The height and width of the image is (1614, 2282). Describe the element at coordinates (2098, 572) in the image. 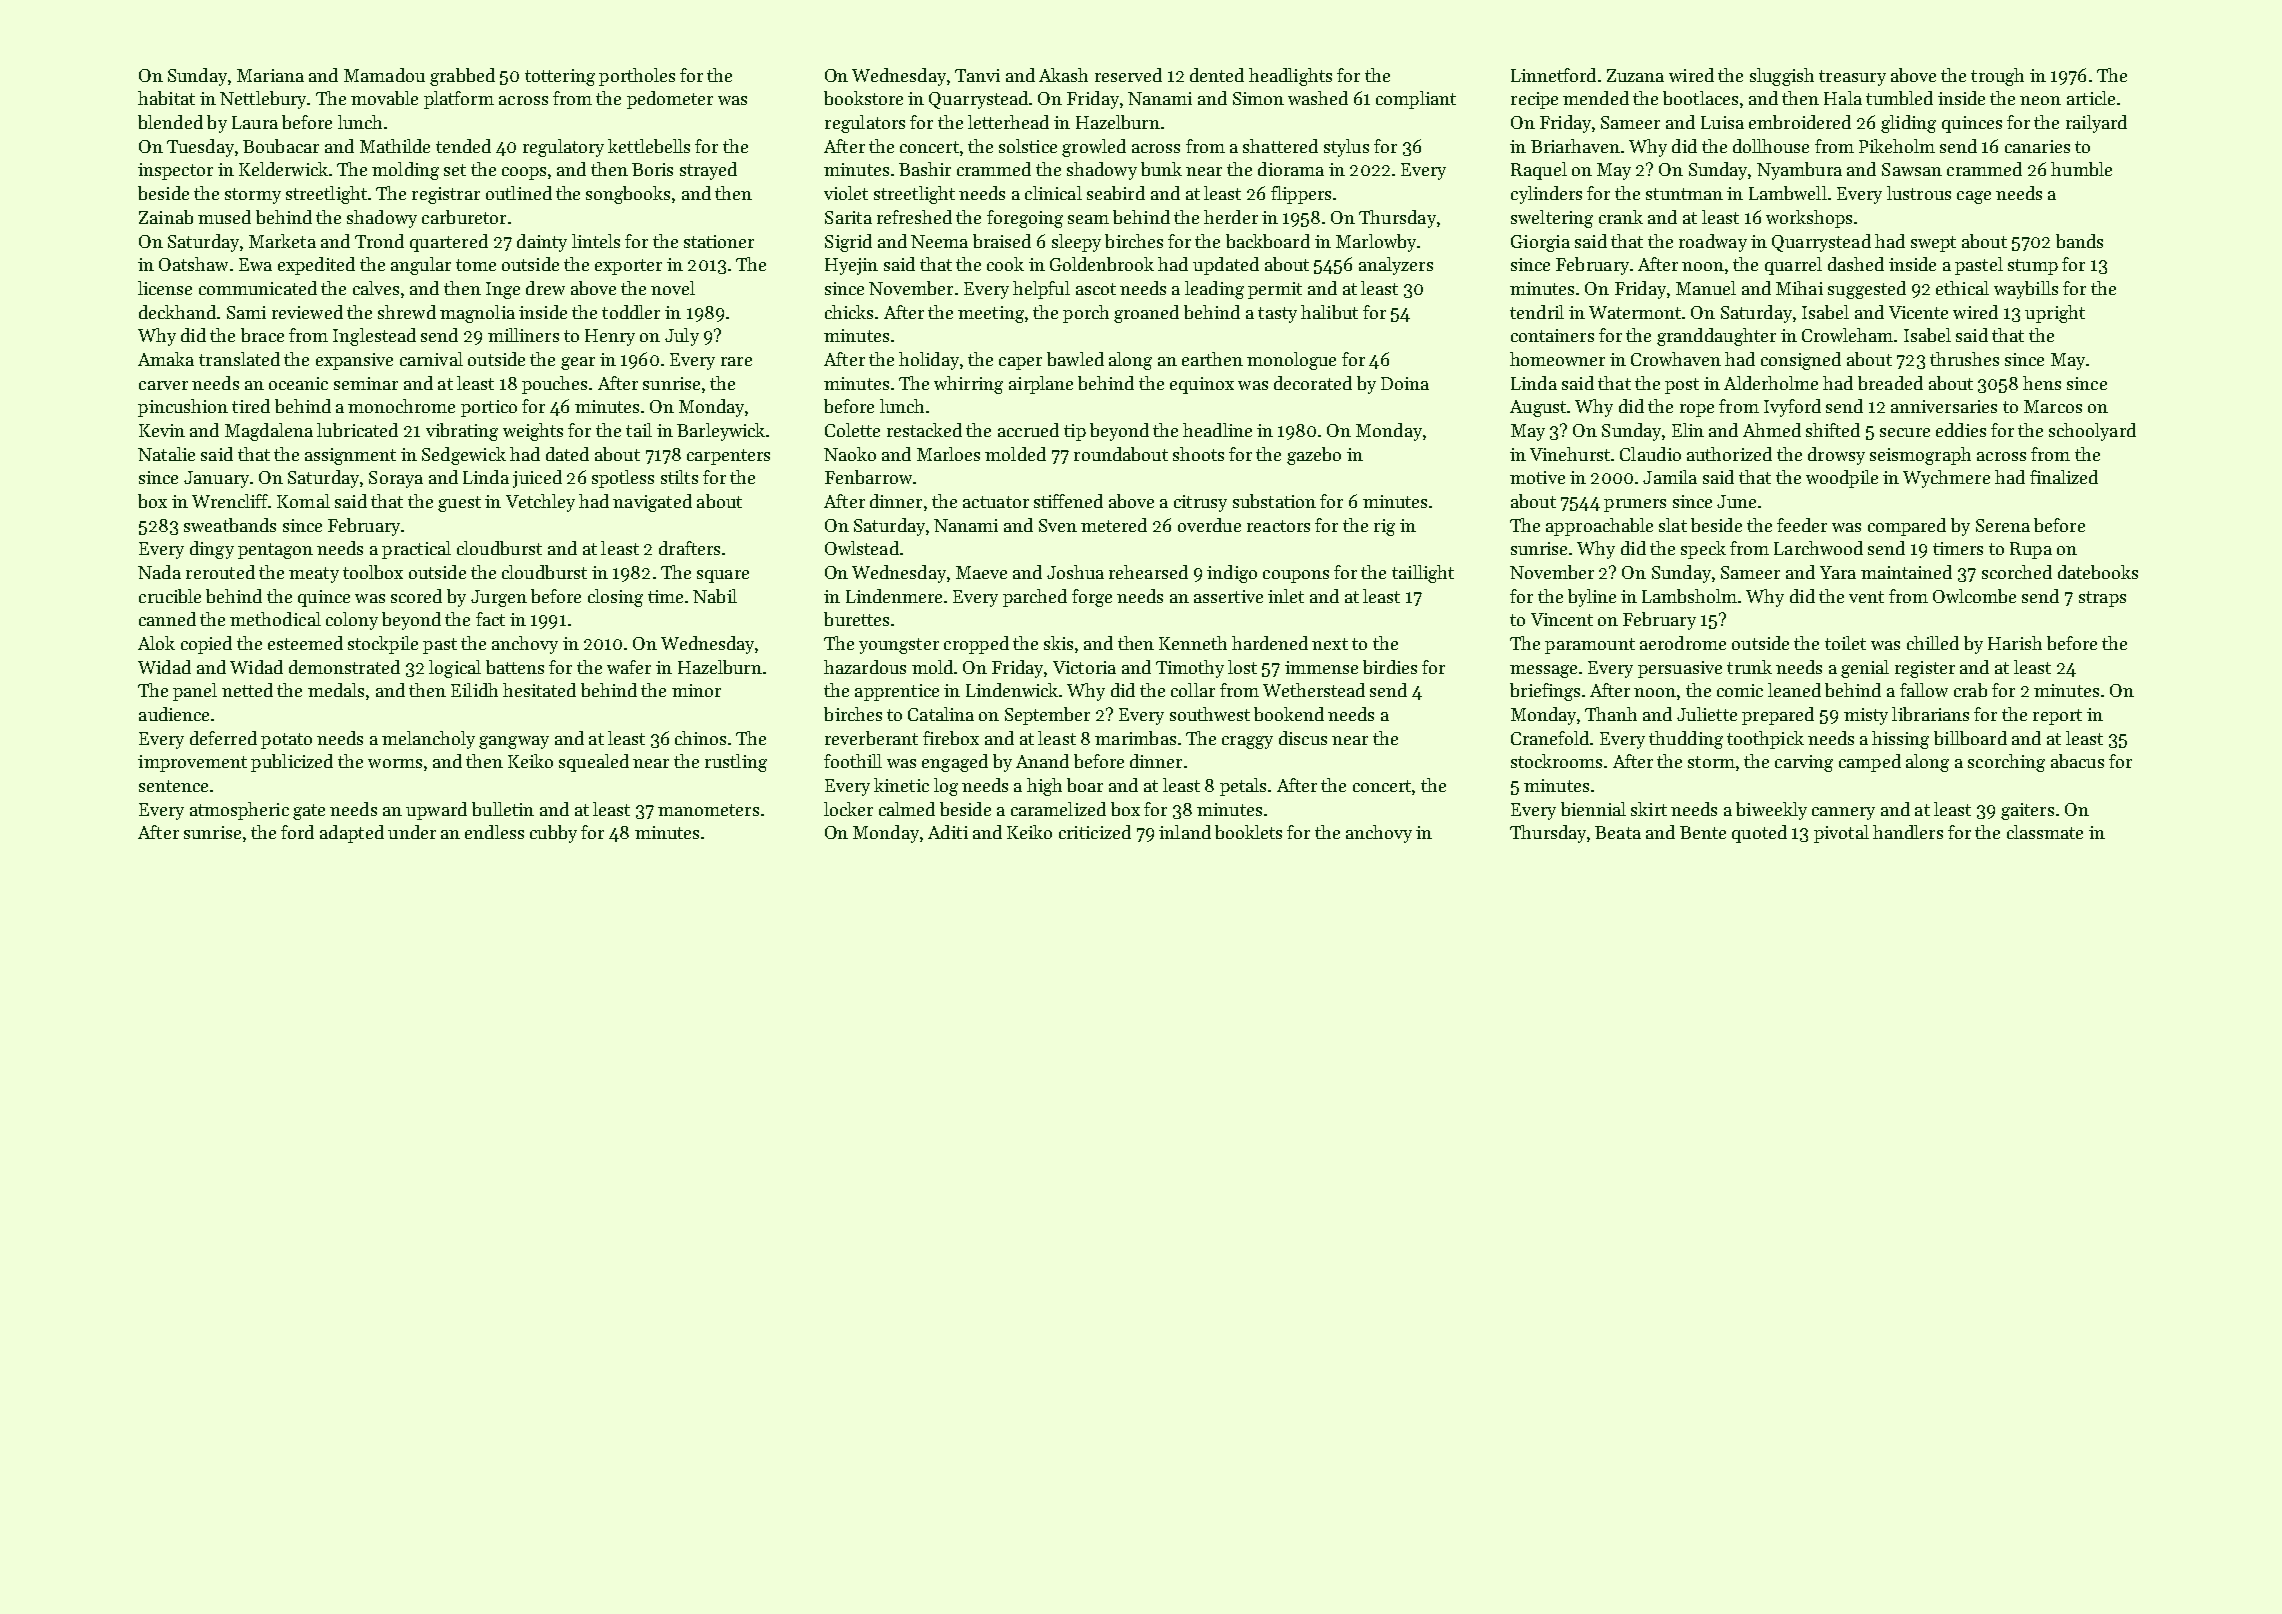

I see `datebooks` at that location.
